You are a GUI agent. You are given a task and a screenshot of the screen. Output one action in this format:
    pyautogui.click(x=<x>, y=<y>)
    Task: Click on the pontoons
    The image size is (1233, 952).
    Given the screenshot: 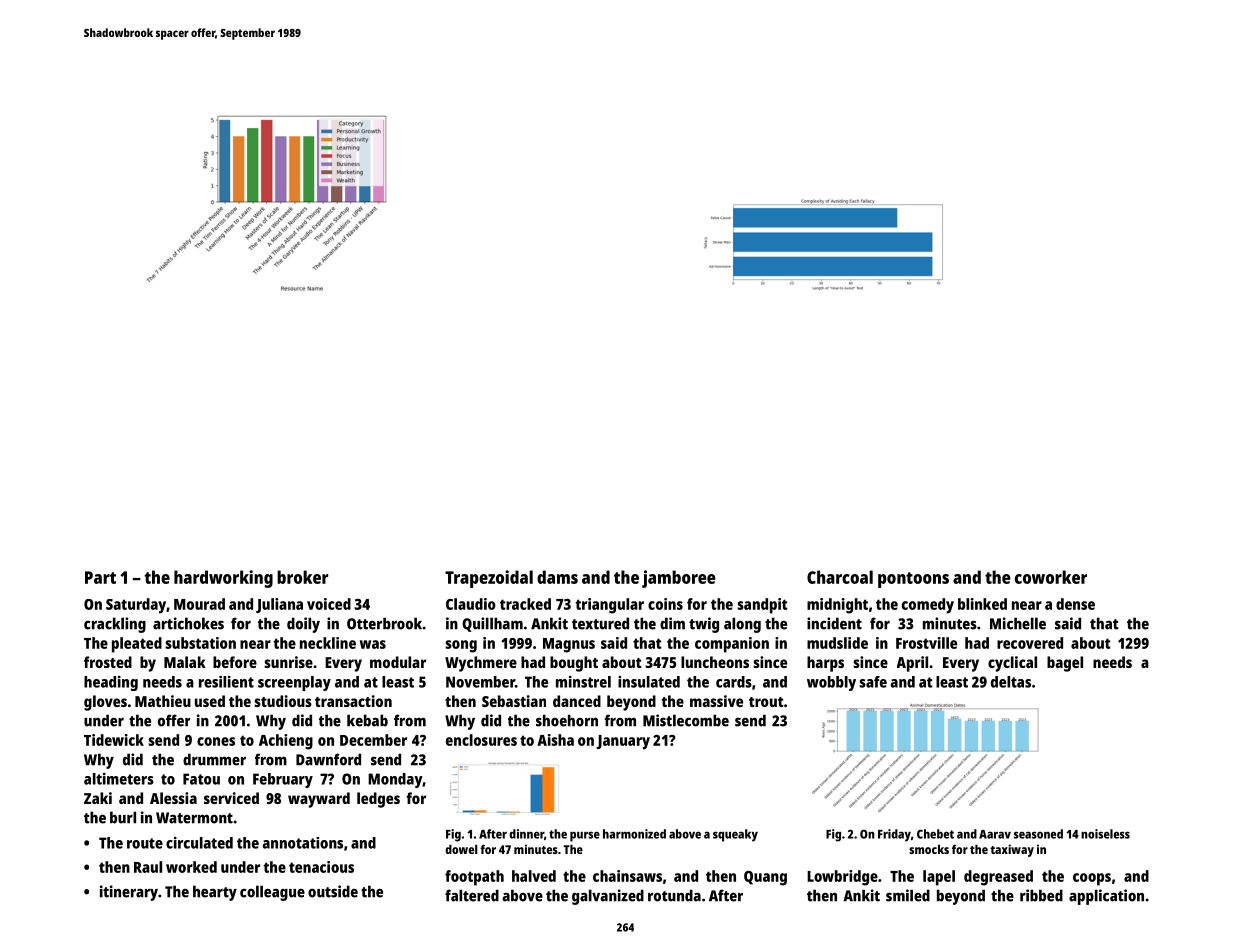 What is the action you would take?
    pyautogui.click(x=913, y=580)
